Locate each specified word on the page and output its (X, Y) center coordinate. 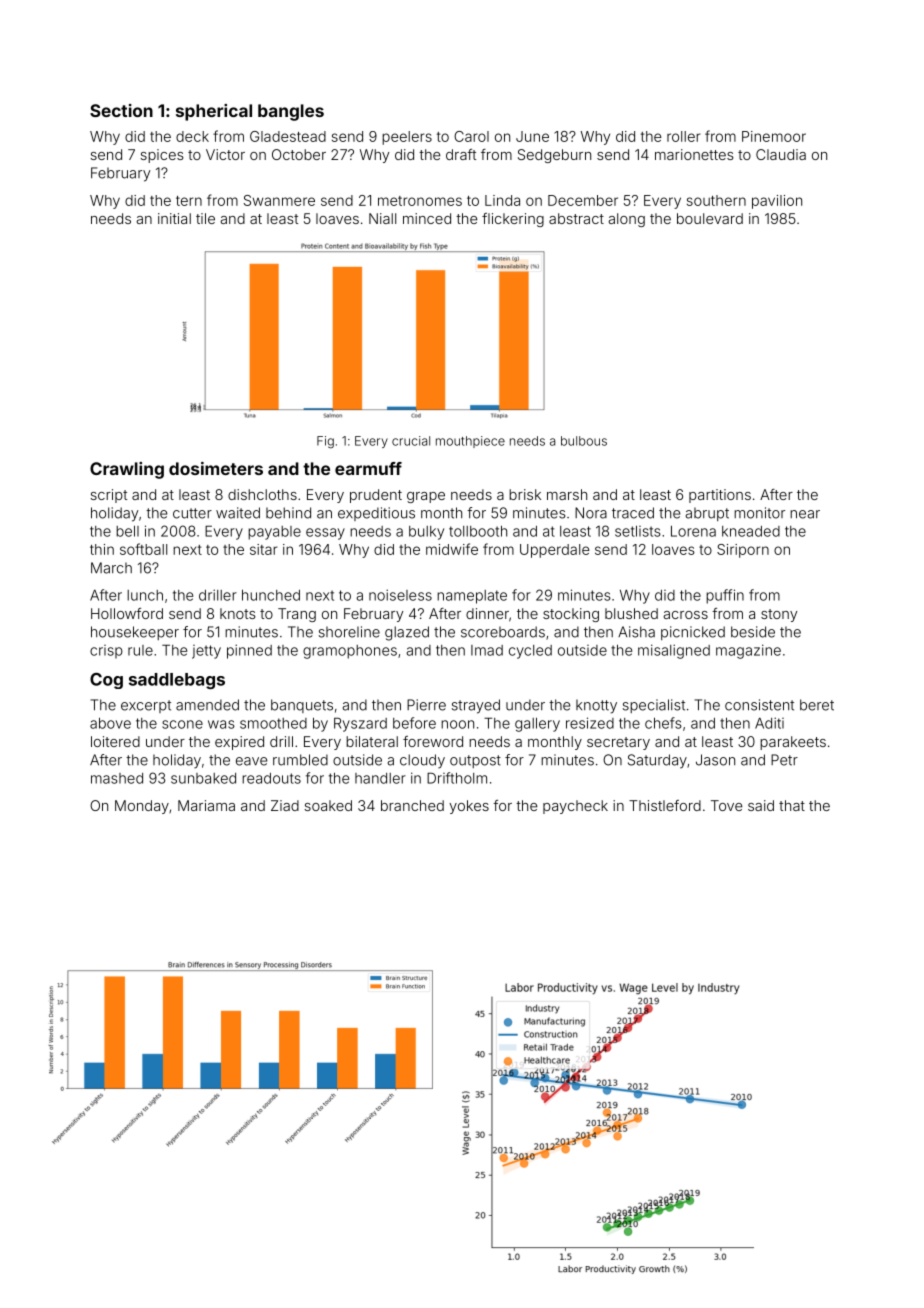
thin (102, 549)
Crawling (127, 470)
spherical (214, 112)
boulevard (710, 218)
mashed (117, 778)
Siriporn (743, 551)
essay (325, 534)
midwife (452, 549)
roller (683, 136)
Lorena (693, 531)
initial (174, 218)
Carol (471, 136)
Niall (382, 218)
